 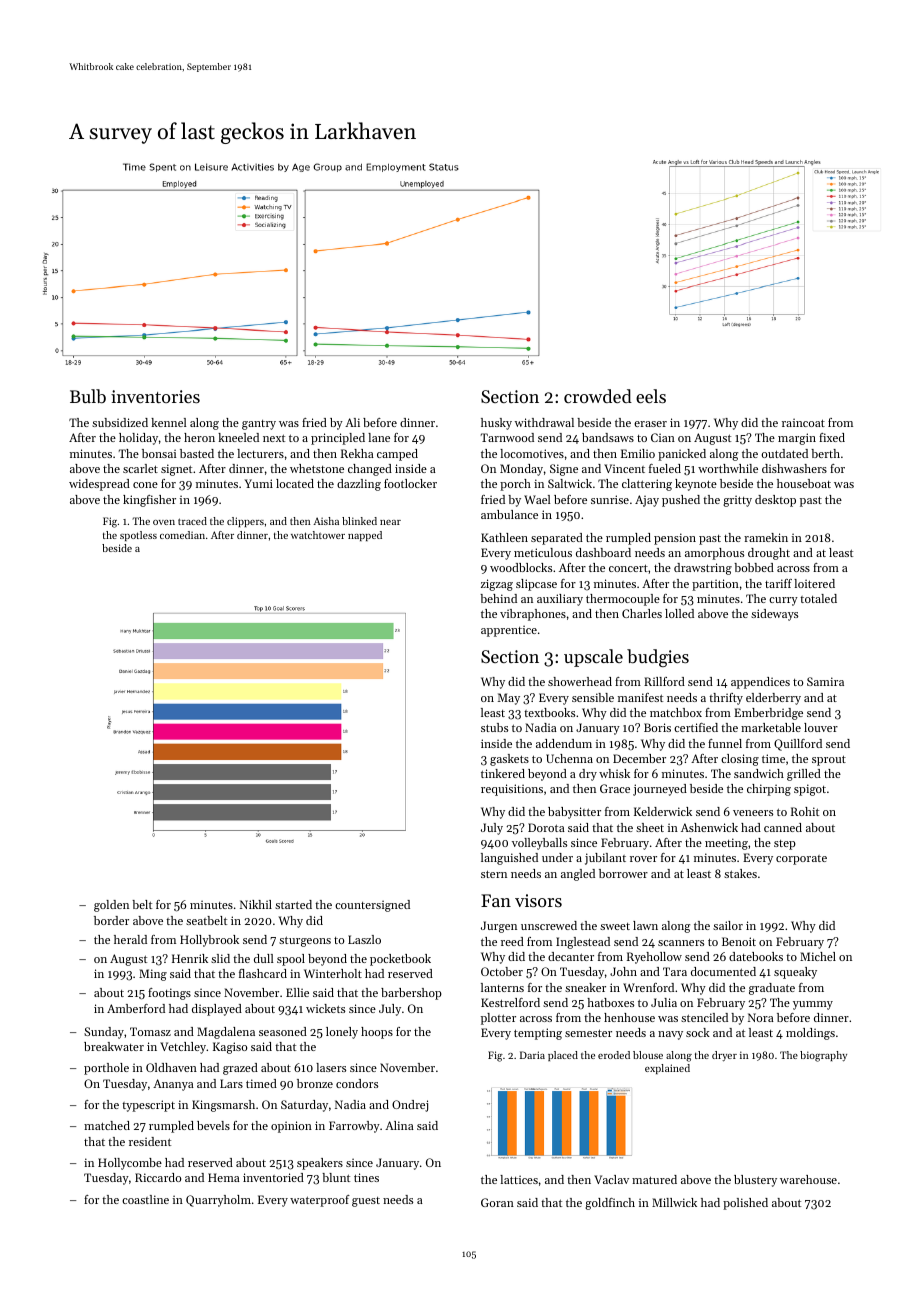 What do you see at coordinates (155, 396) in the screenshot?
I see `inventories` at bounding box center [155, 396].
